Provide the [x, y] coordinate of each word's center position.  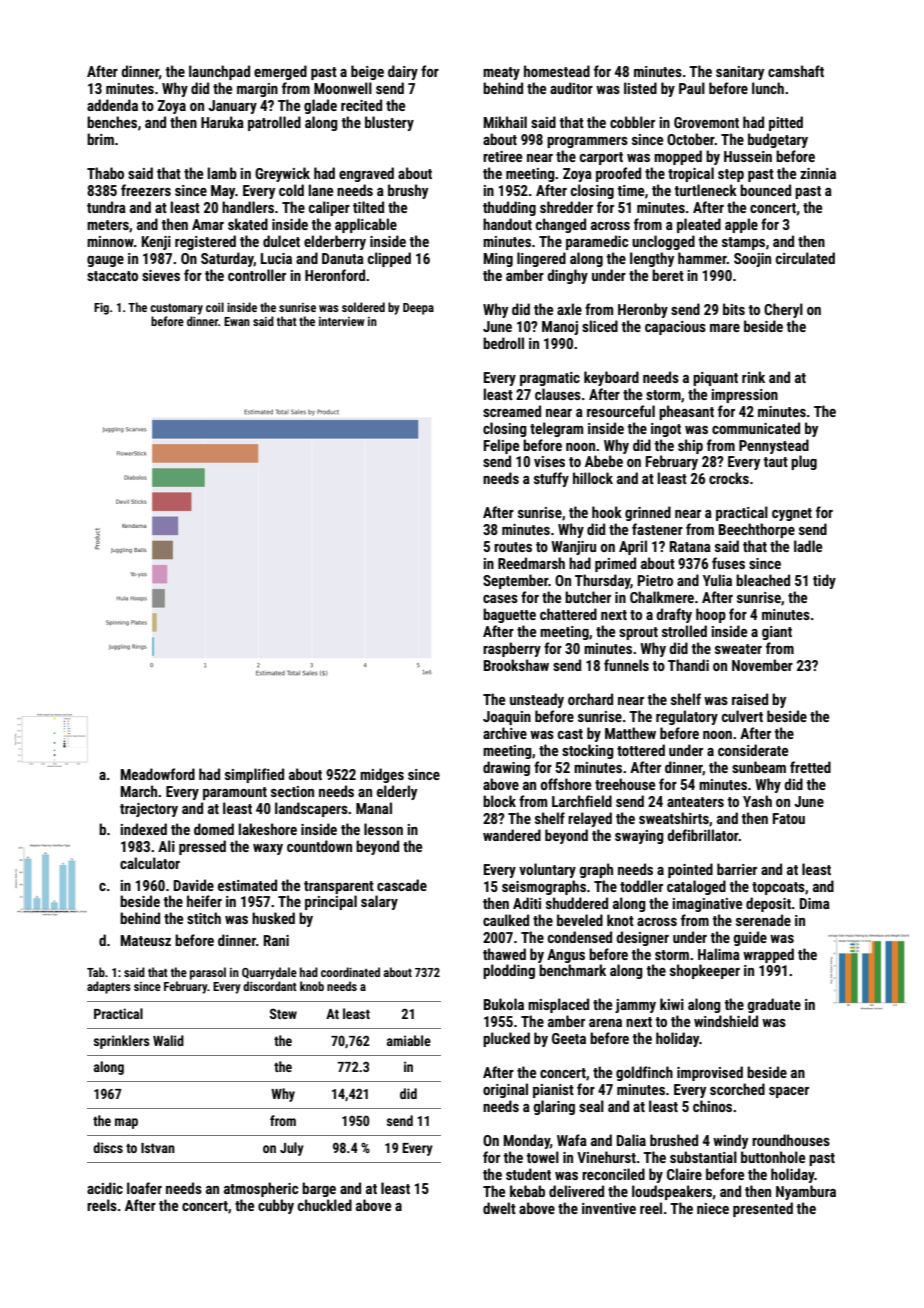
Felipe [501, 446]
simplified [254, 775]
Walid [168, 1040]
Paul [692, 88]
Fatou [789, 818]
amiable [409, 1040]
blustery [389, 123]
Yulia [717, 580]
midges [382, 775]
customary [176, 309]
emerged [280, 72]
